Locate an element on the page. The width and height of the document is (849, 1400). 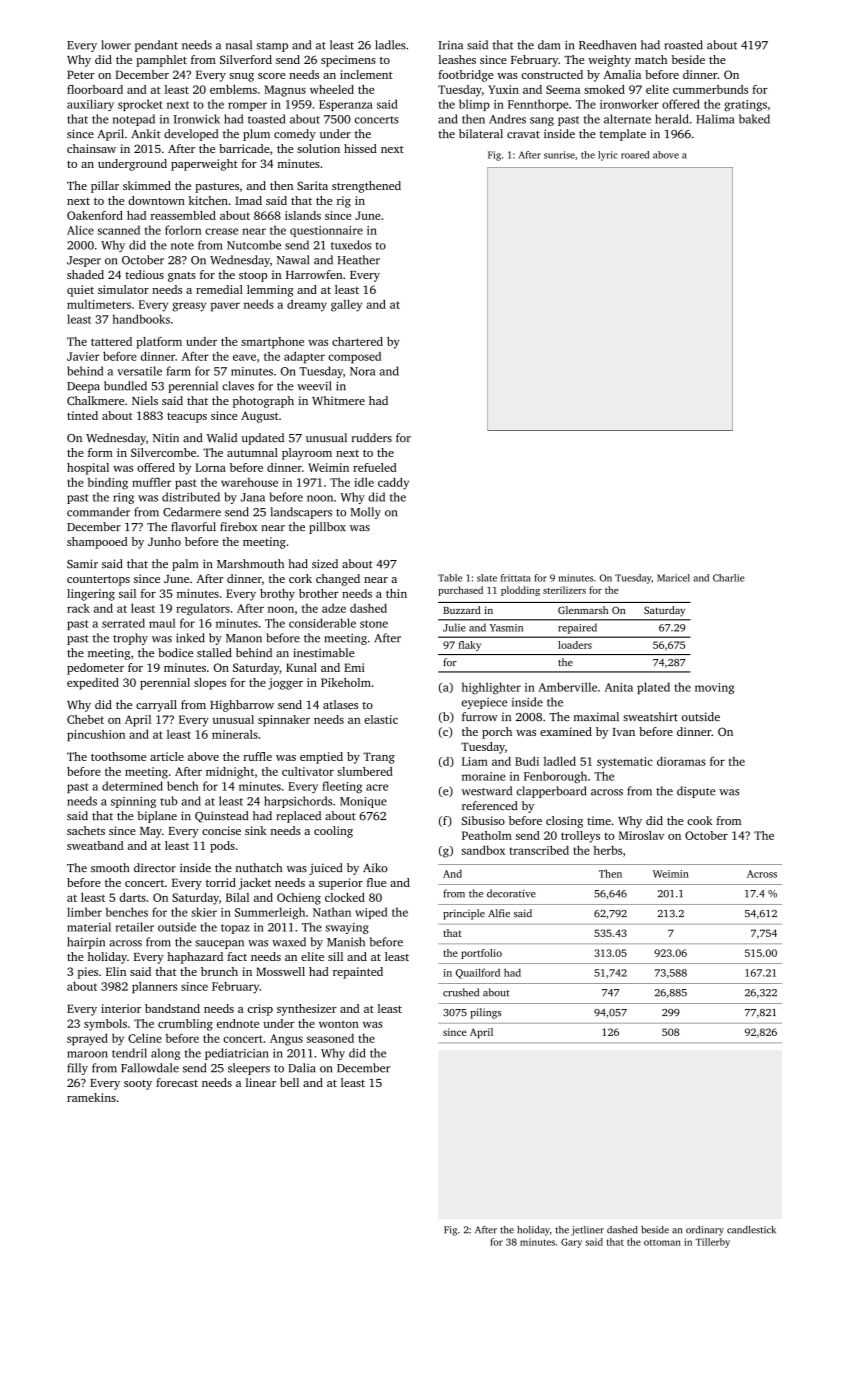
Imad is located at coordinates (248, 200).
